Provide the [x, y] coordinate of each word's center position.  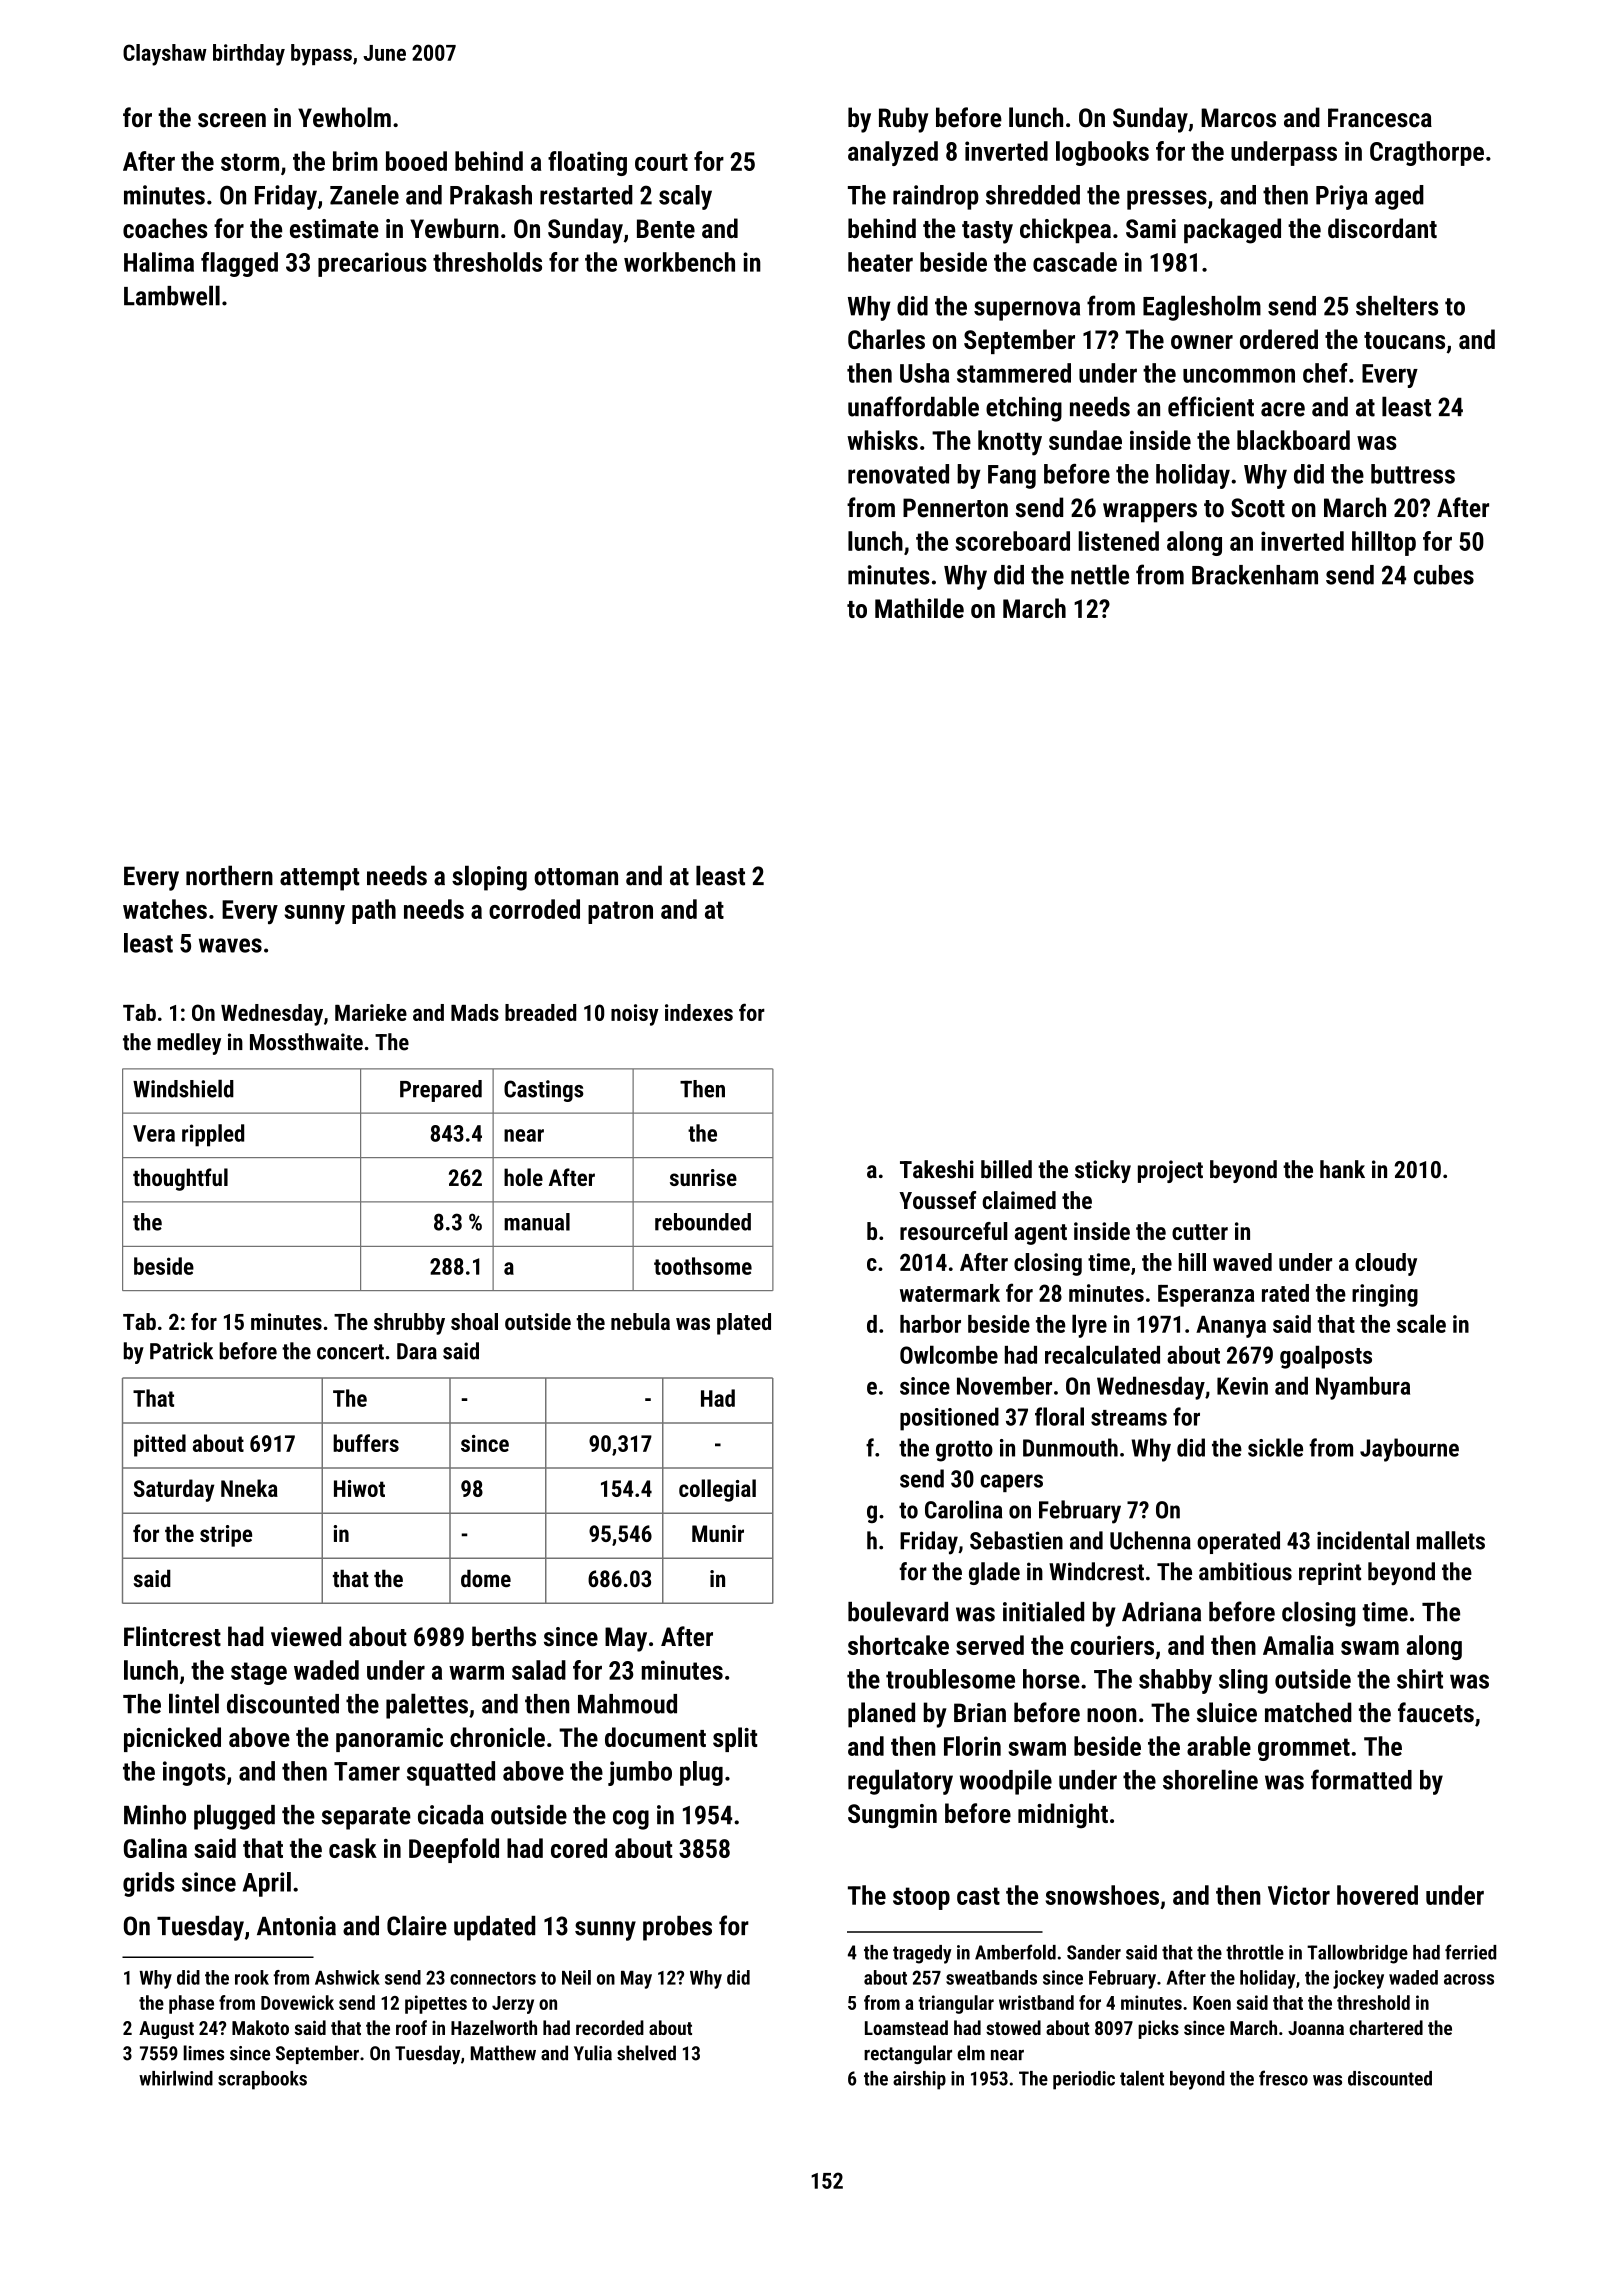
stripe [226, 1536]
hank [1342, 1169]
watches [165, 909]
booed [416, 161]
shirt [1420, 1679]
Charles [886, 339]
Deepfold [454, 1850]
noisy [635, 1015]
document [655, 1737]
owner [1202, 342]
